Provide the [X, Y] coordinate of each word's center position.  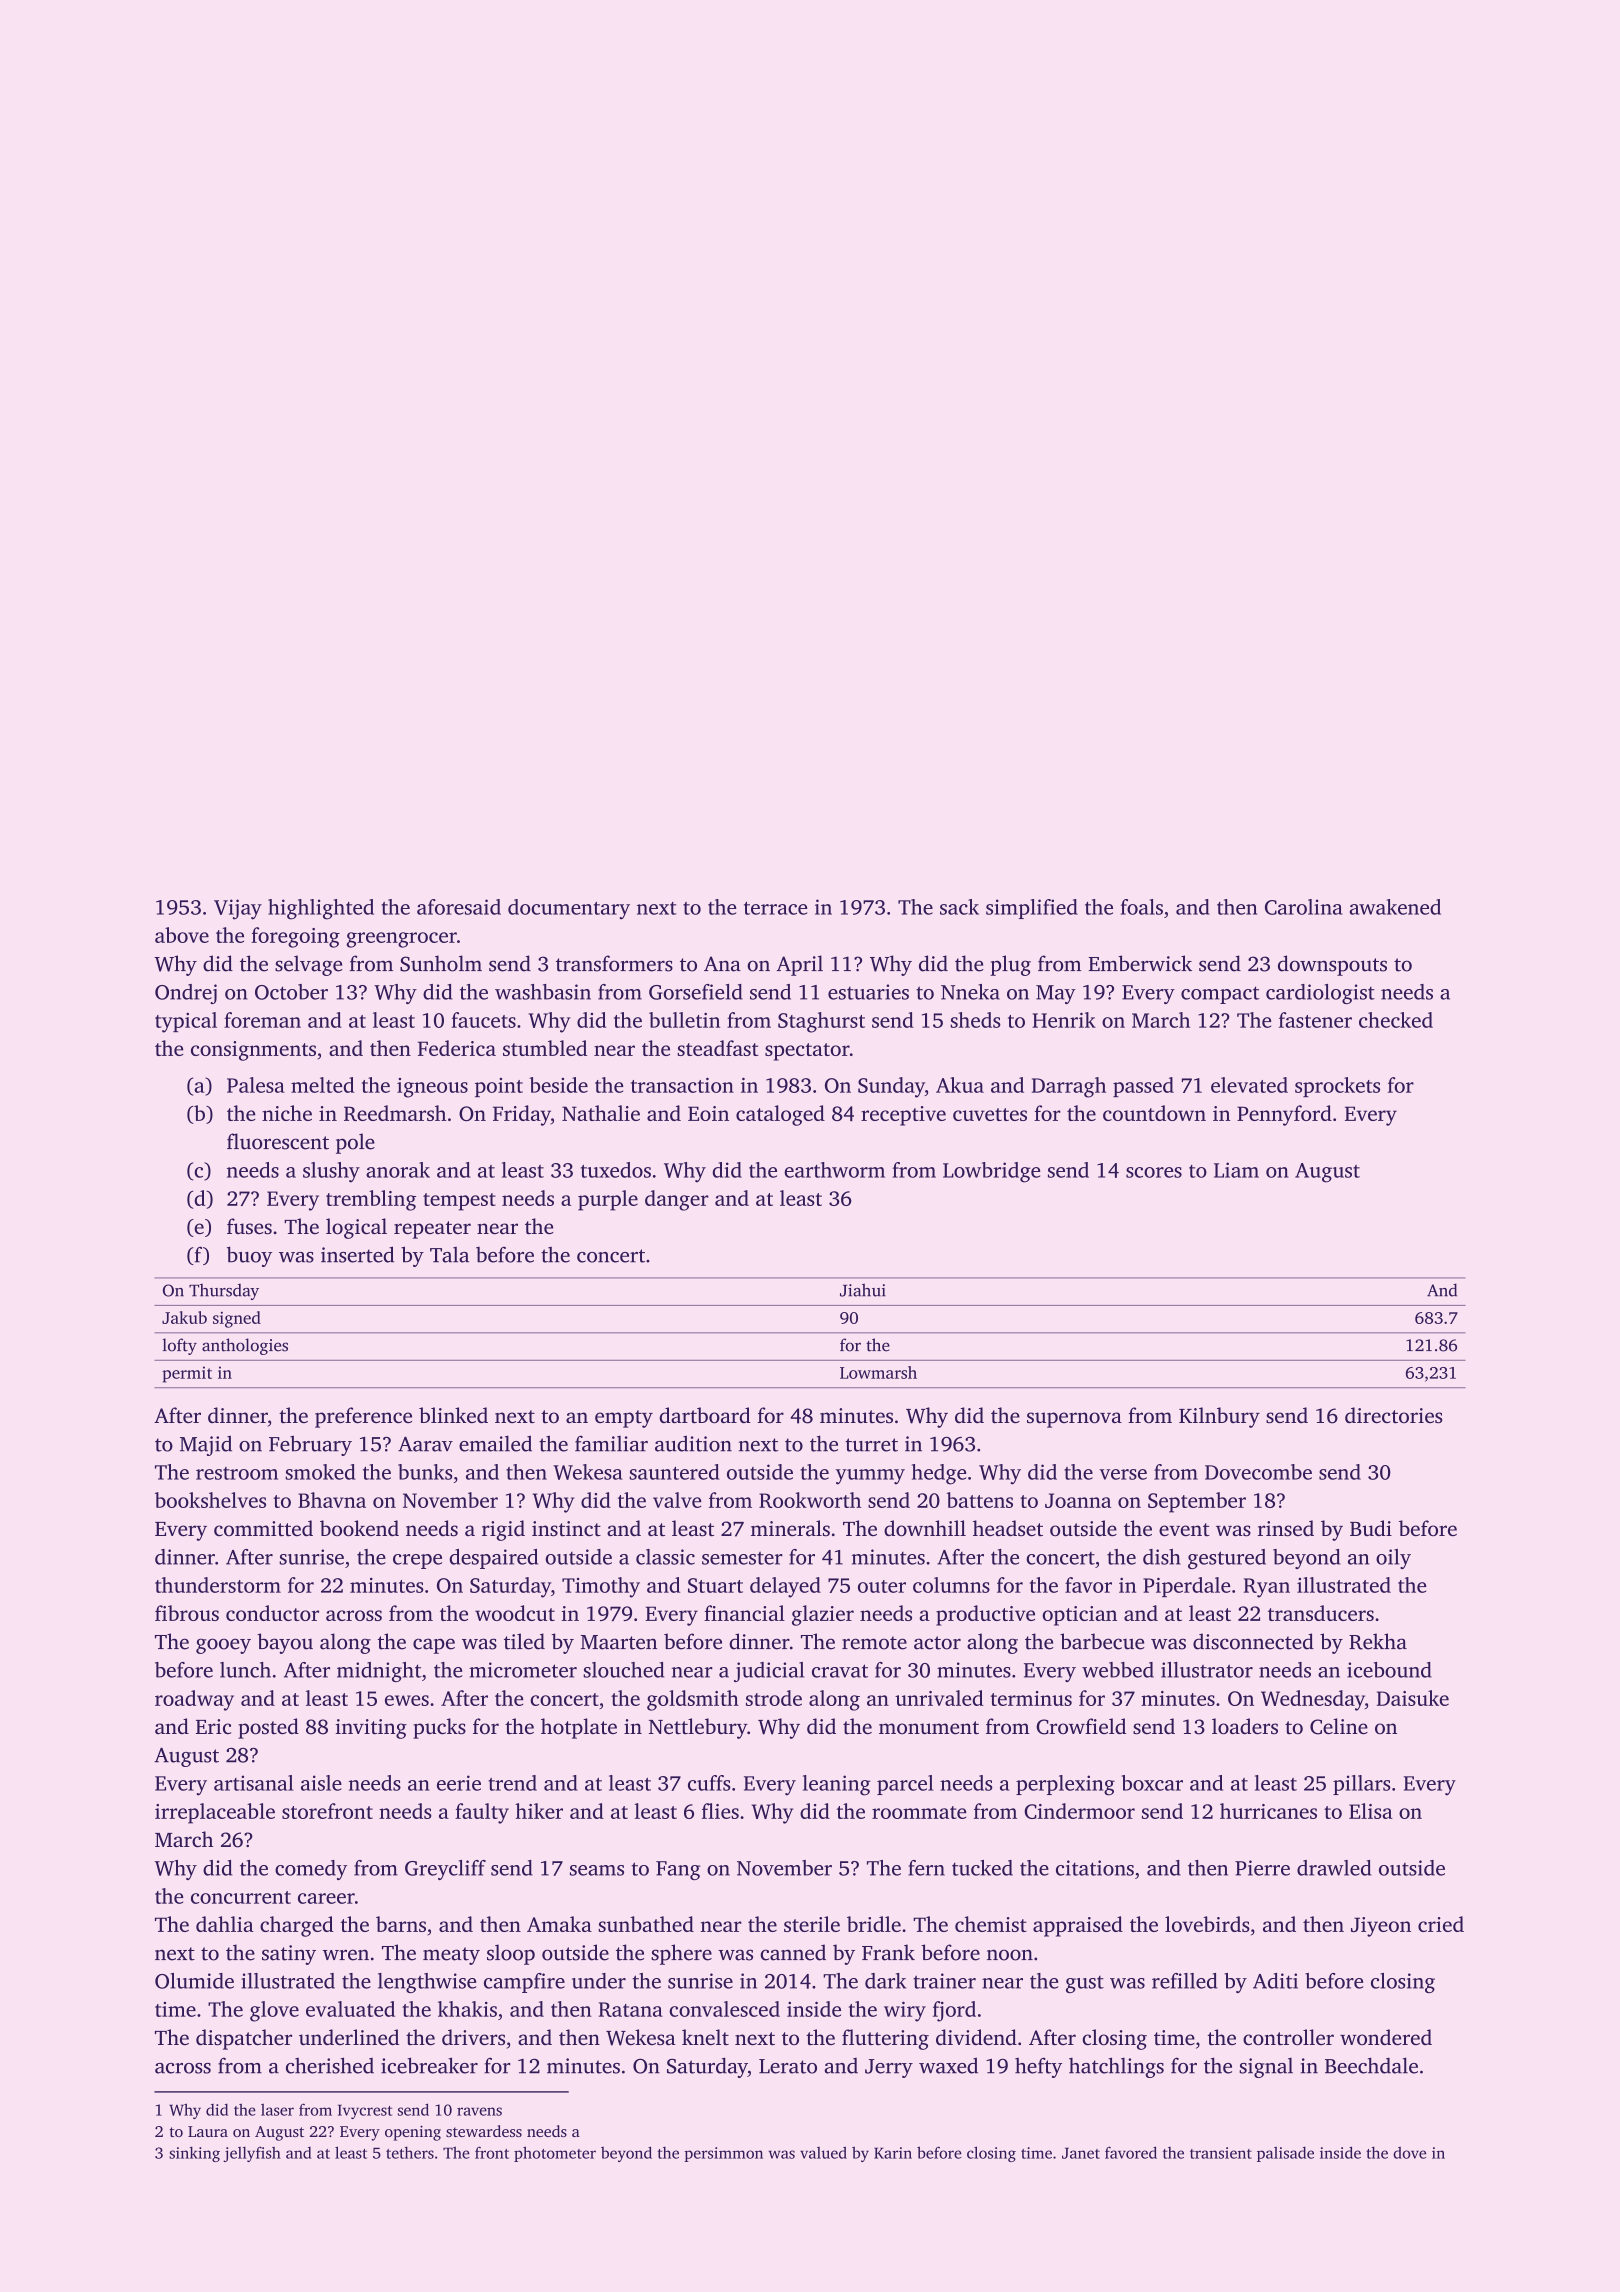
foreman [262, 1020]
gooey [223, 1646]
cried [1441, 1924]
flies [720, 1811]
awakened [1395, 907]
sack [959, 907]
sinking [194, 2154]
